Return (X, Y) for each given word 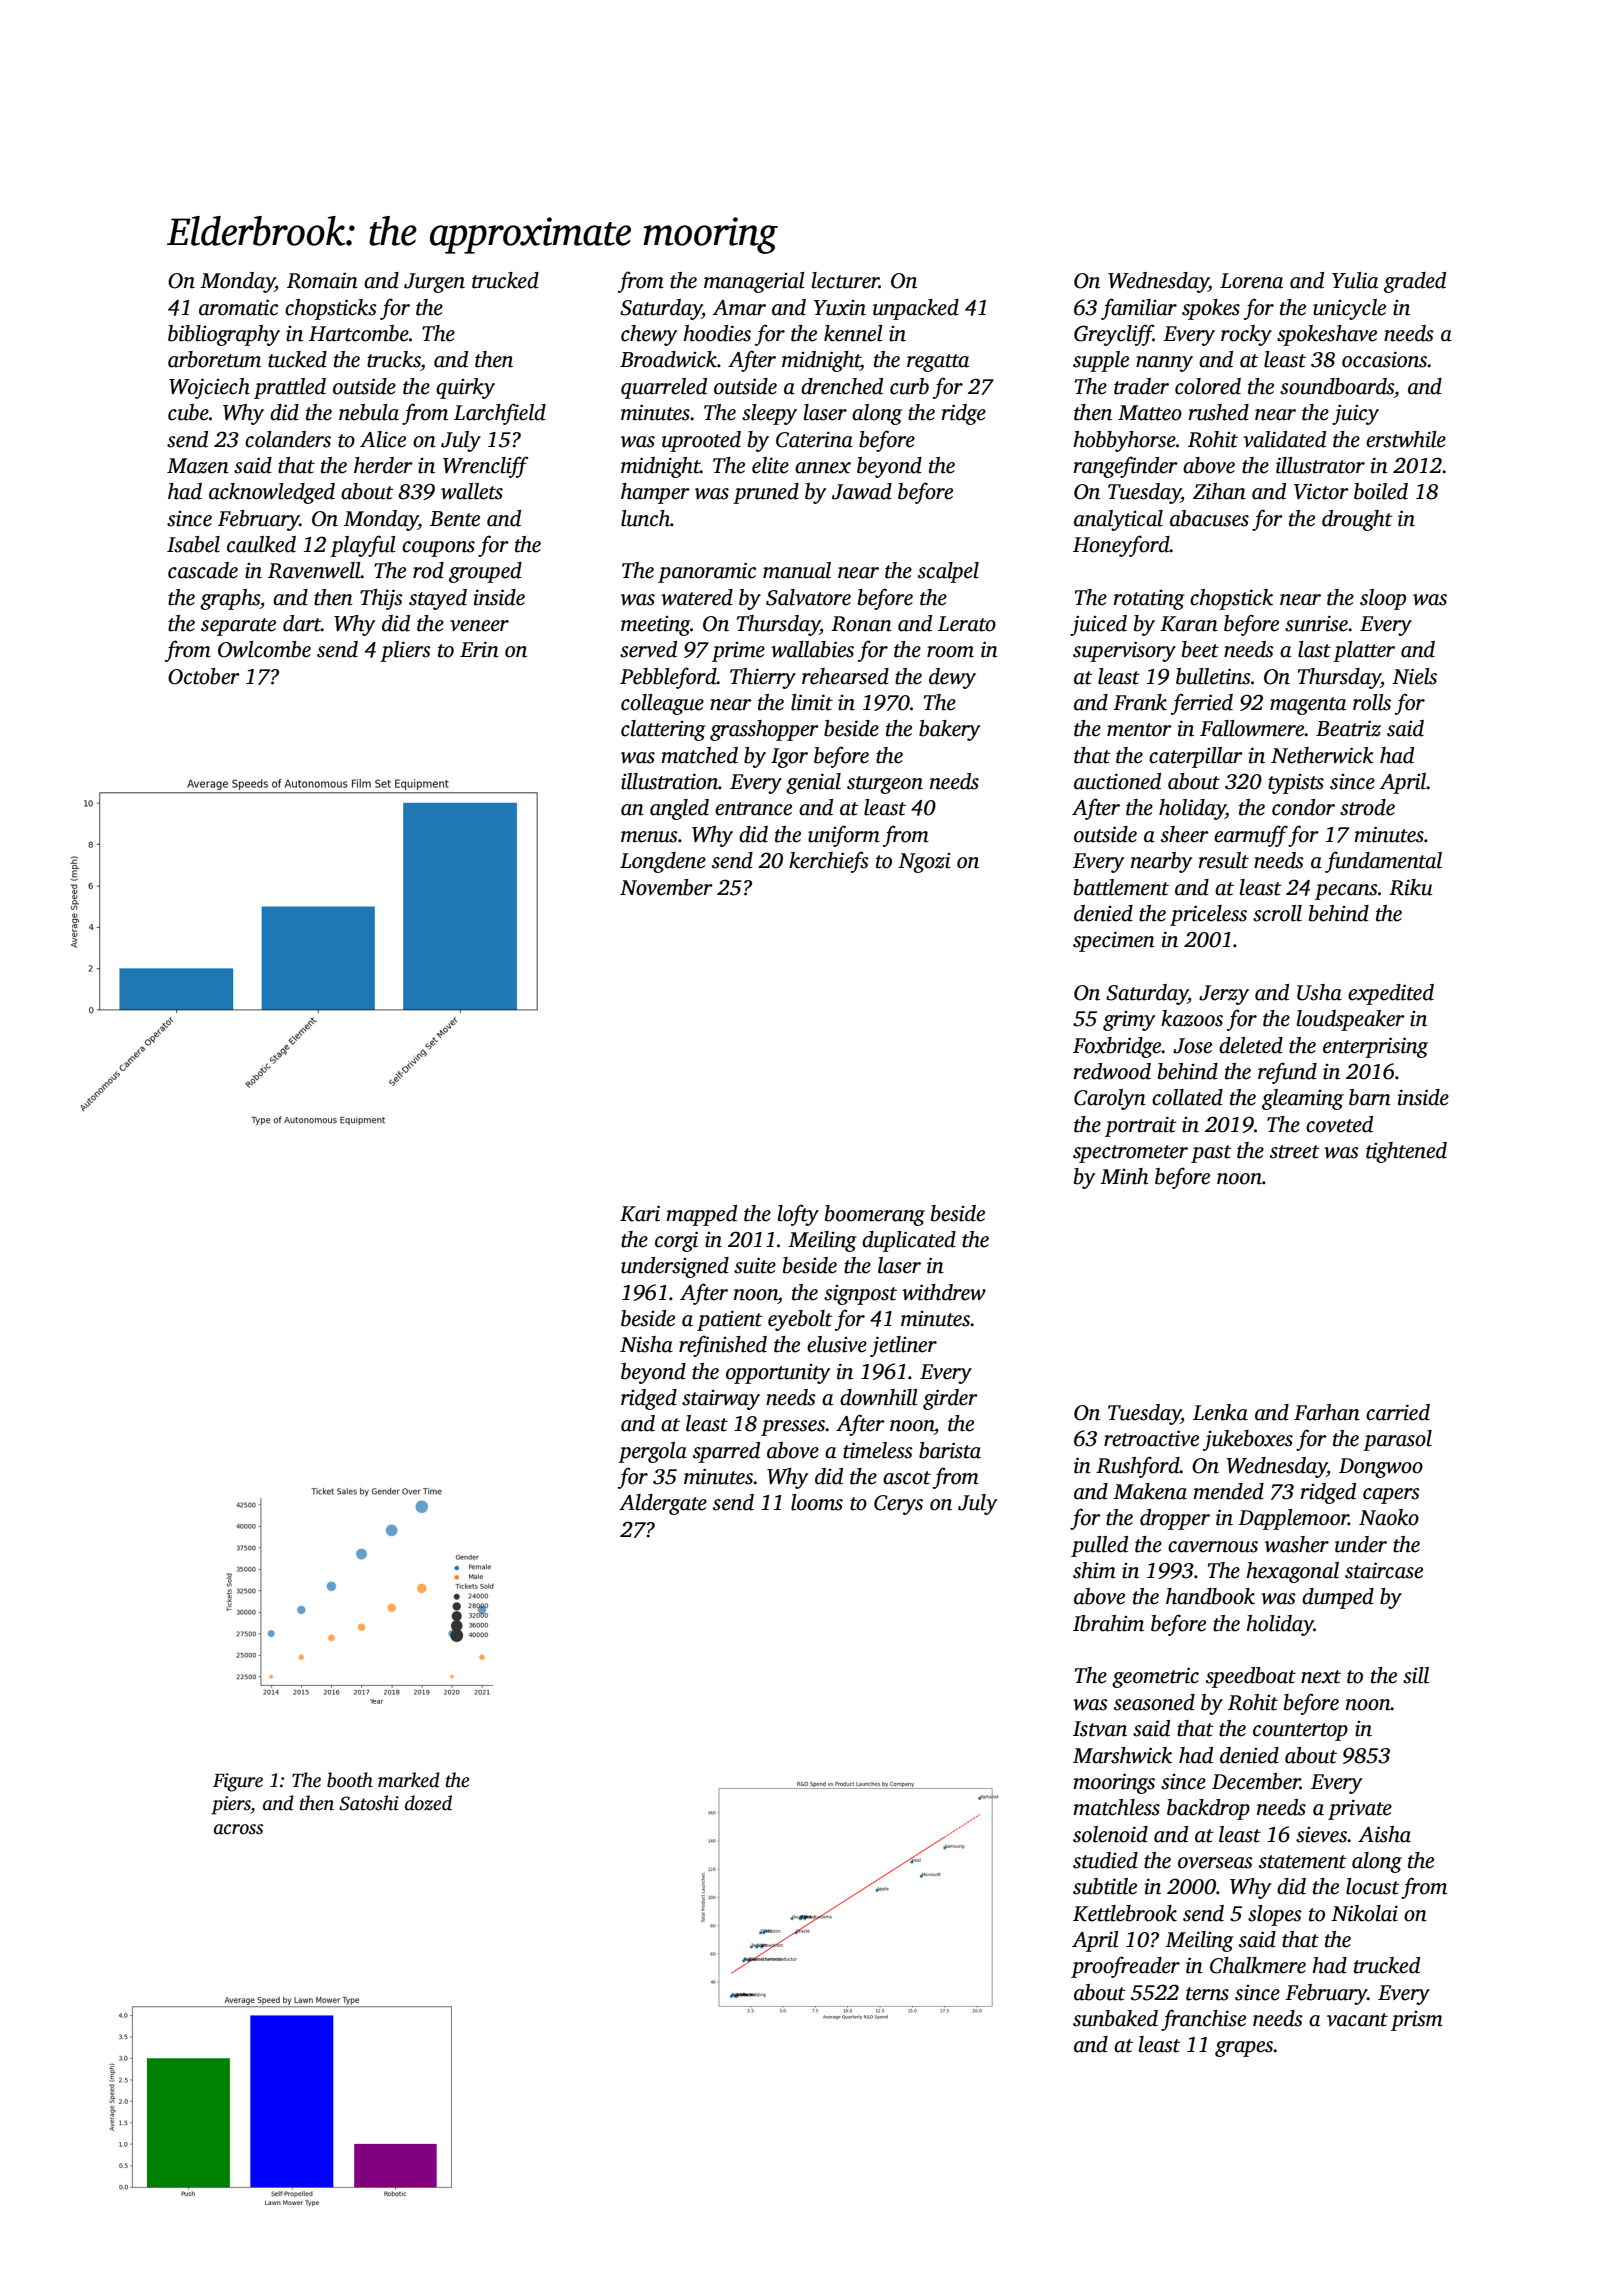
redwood (1112, 1071)
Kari (640, 1213)
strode (1367, 807)
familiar (1139, 309)
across (238, 1829)
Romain (322, 280)
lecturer (845, 280)
